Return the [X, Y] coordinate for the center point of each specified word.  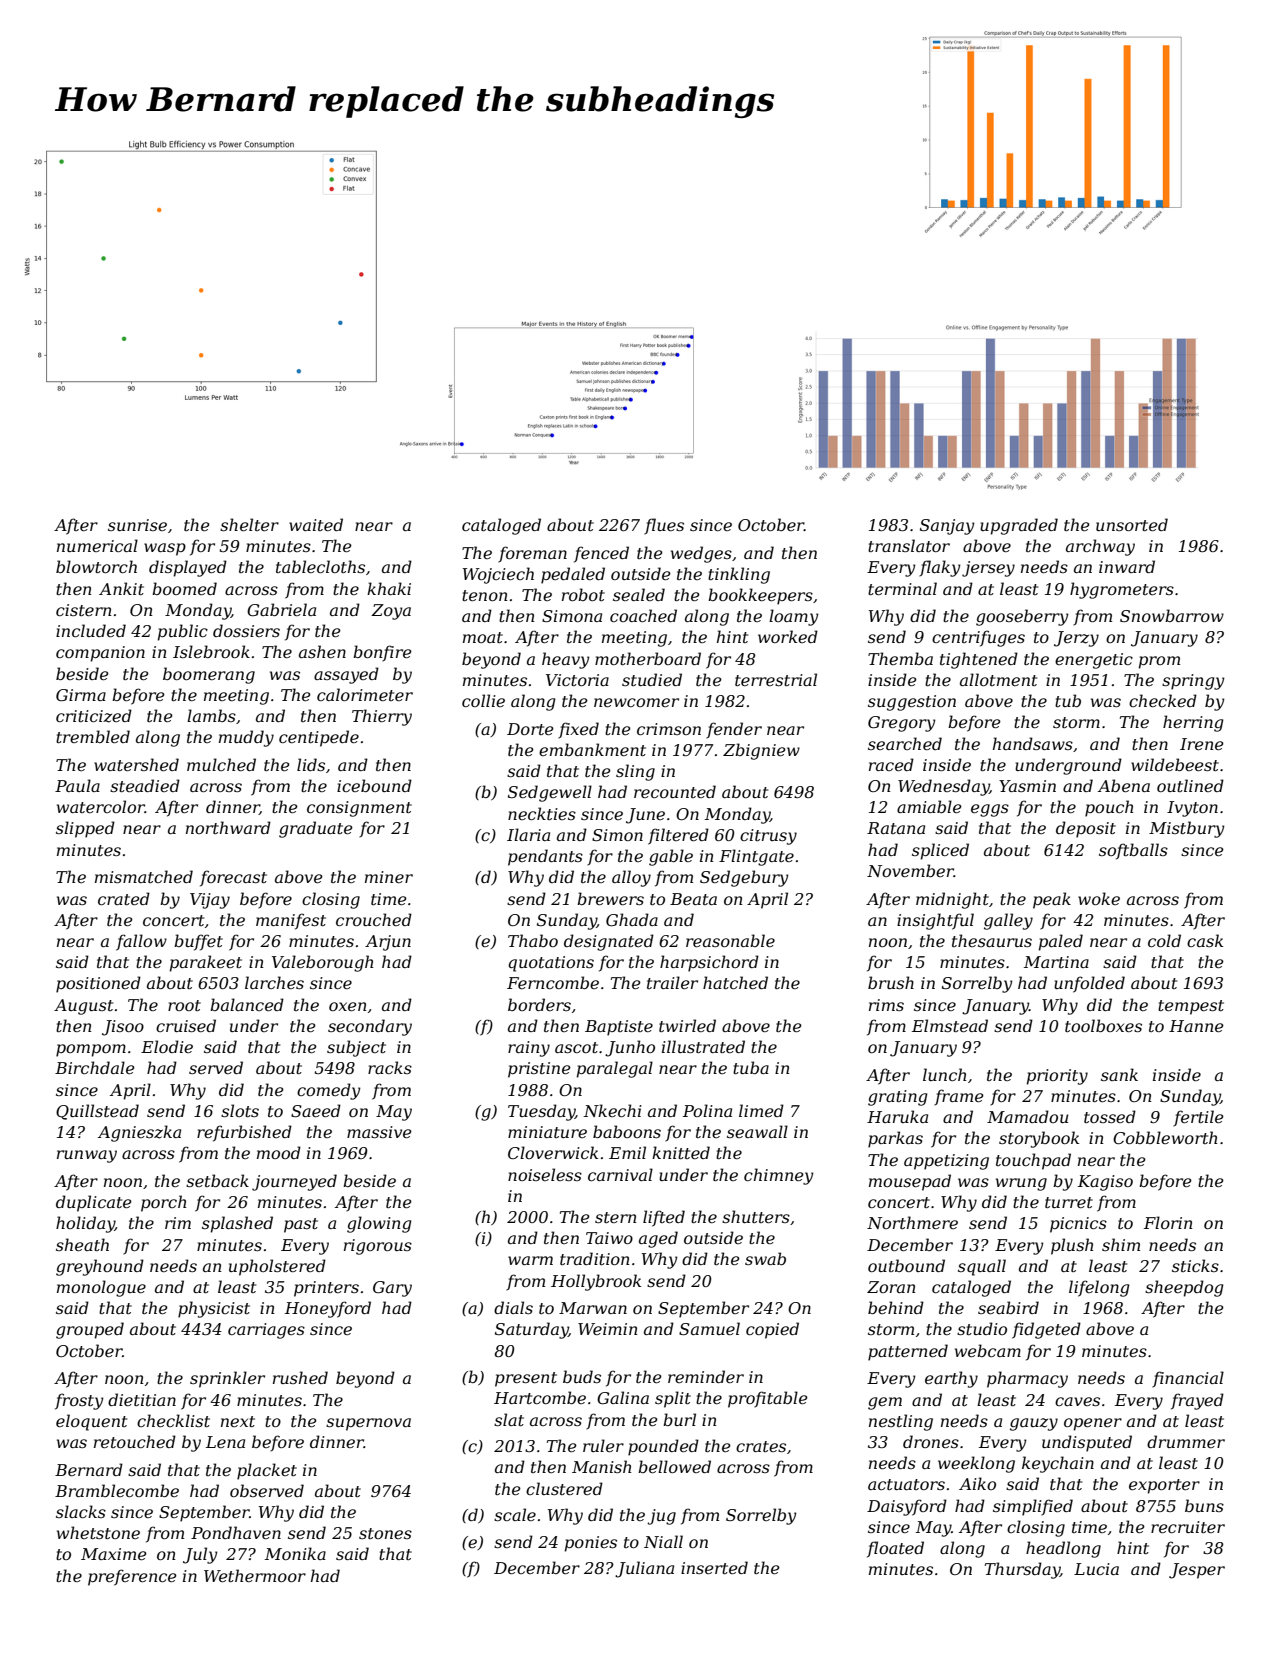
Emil [627, 1152]
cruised [186, 1025]
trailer [672, 982]
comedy [329, 1091]
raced [891, 764]
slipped [85, 829]
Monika [295, 1553]
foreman [532, 554]
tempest [1191, 1007]
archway [1100, 547]
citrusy [768, 837]
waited [316, 524]
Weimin [608, 1329]
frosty [79, 1401]
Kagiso [1105, 1183]
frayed [1197, 1401]
